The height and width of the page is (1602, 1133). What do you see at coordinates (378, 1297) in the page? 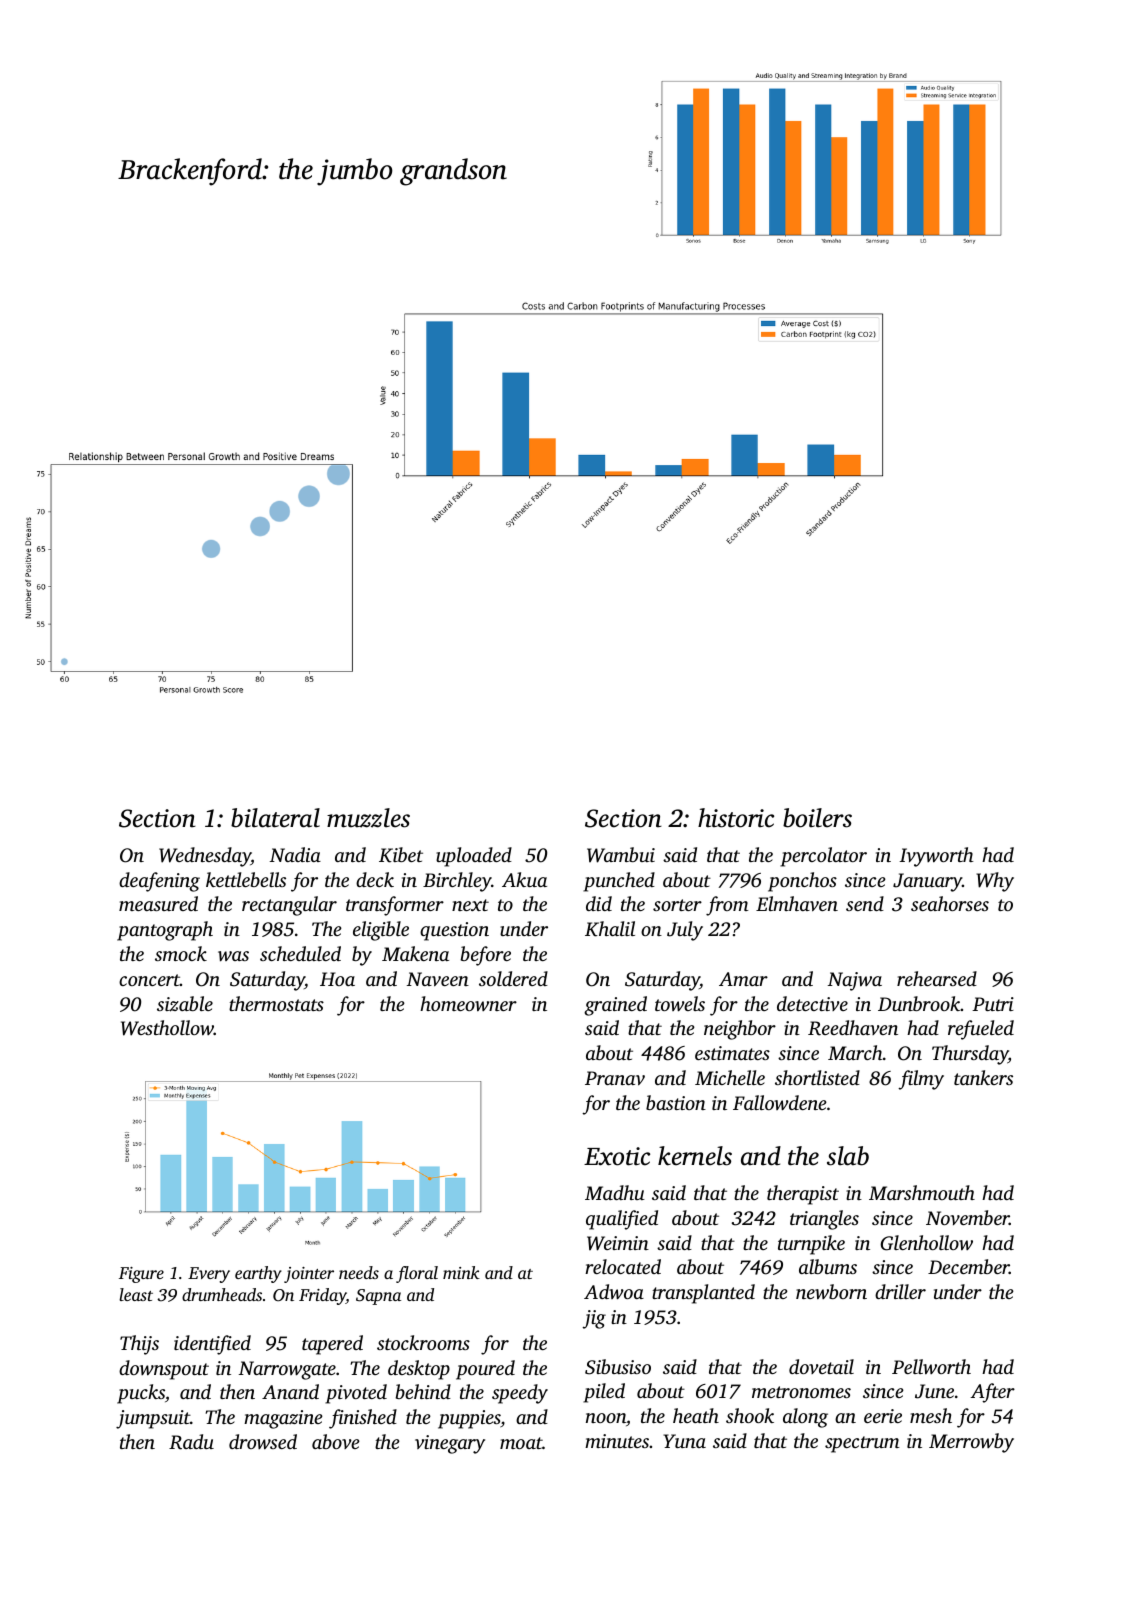
I see `Sapna` at bounding box center [378, 1297].
